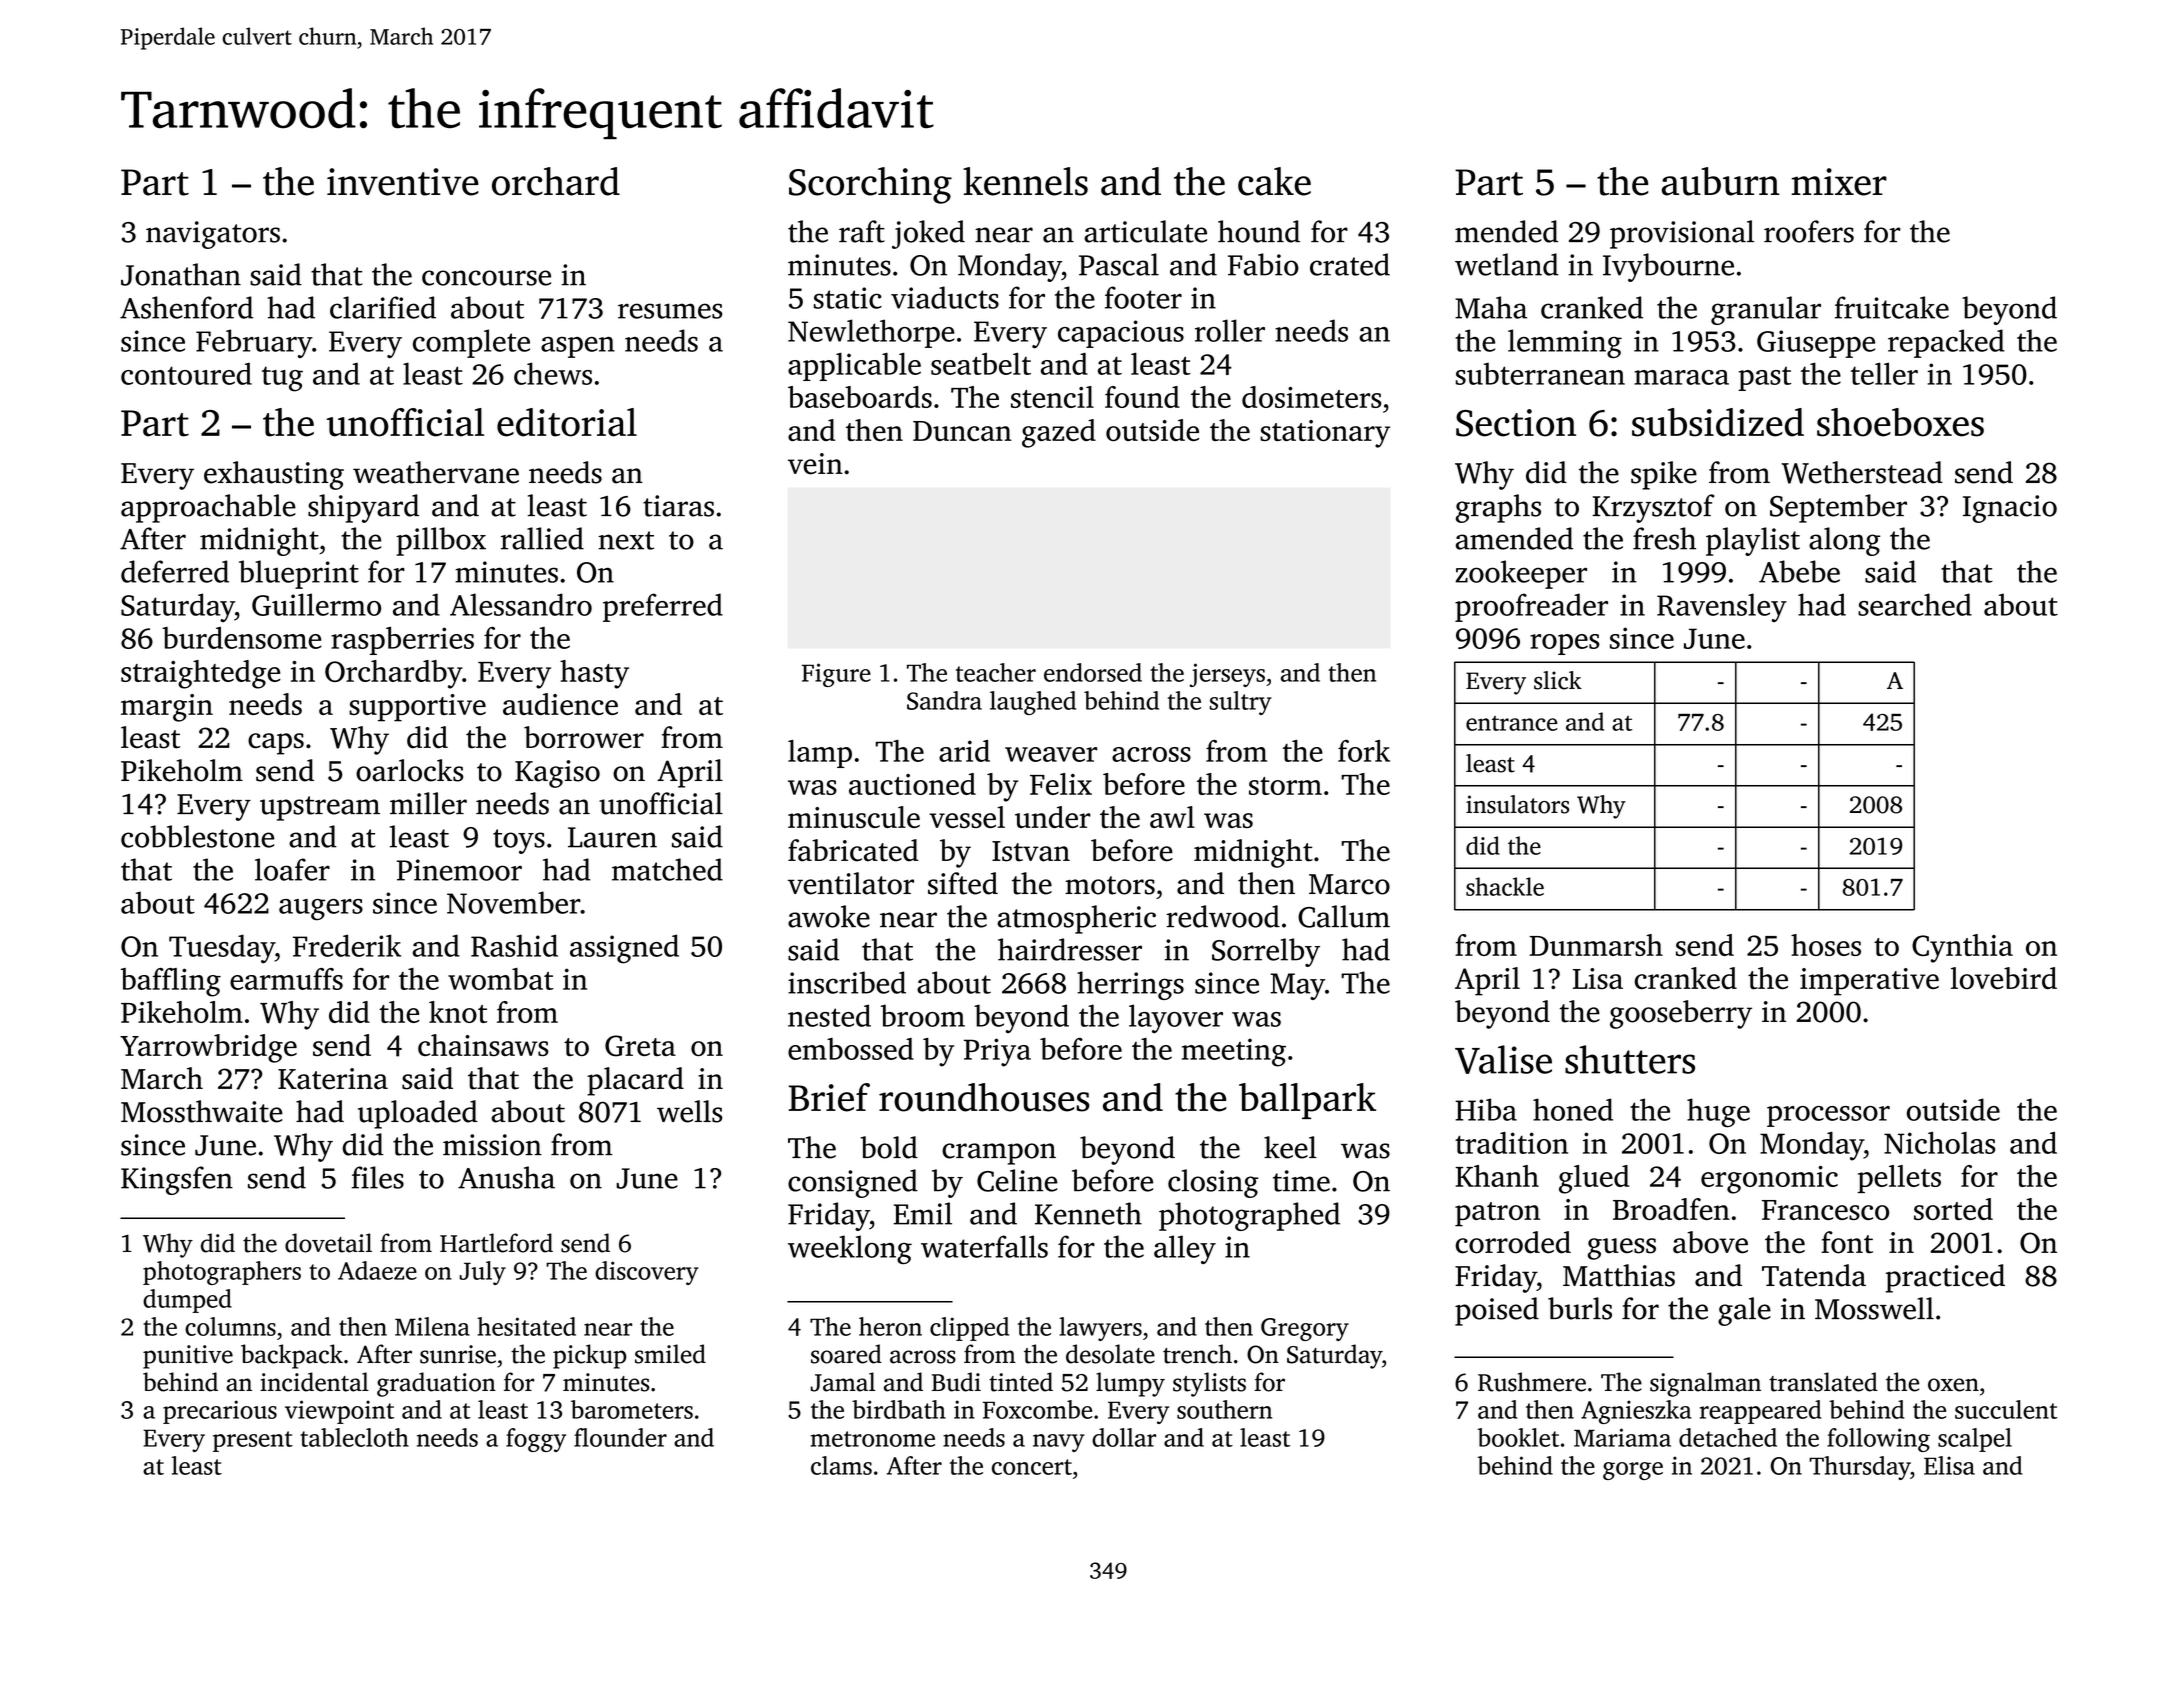 Image resolution: width=2178 pixels, height=1683 pixels. I want to click on tablecloth, so click(354, 1437).
